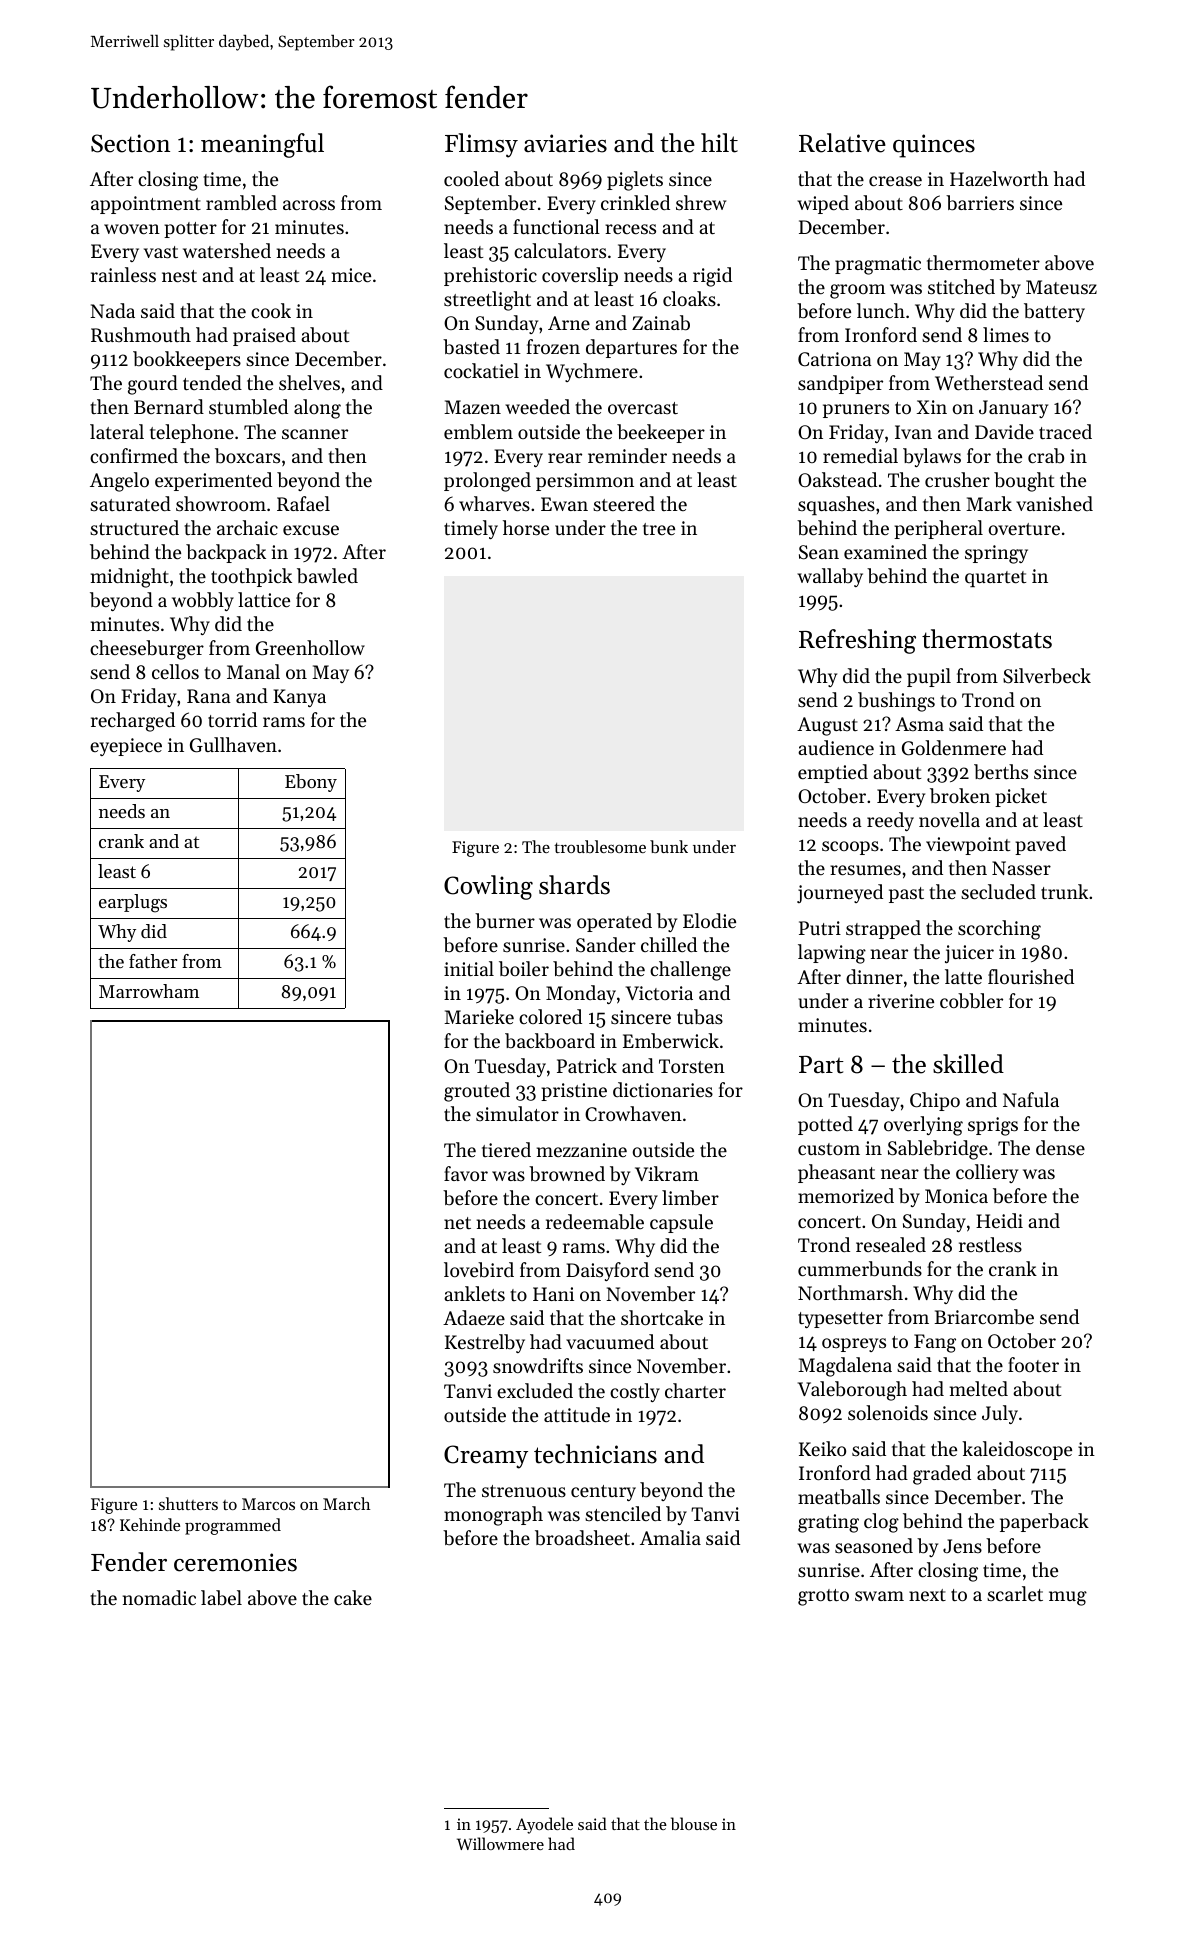  I want to click on capsule, so click(681, 1223).
